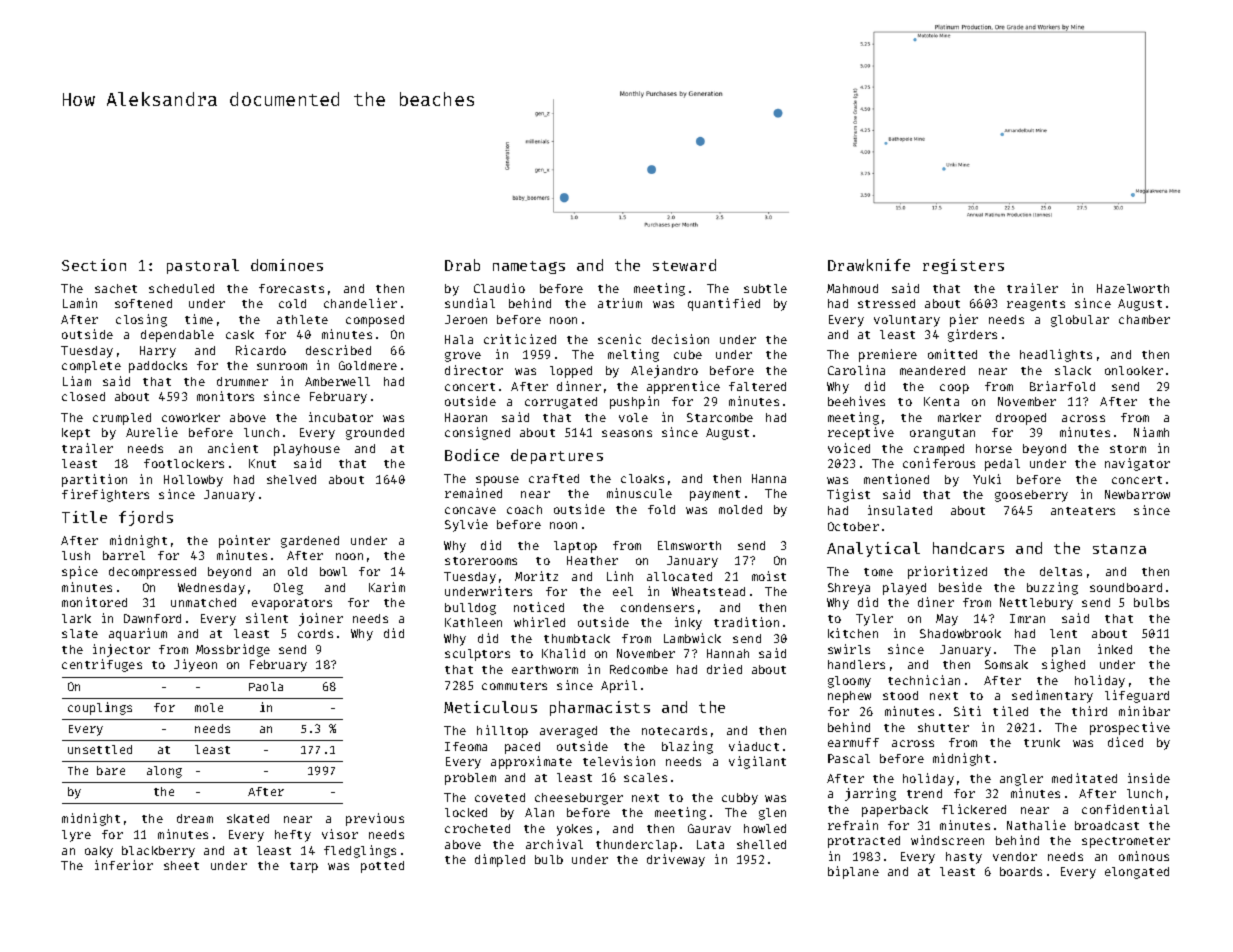 The height and width of the page is (952, 1233). I want to click on ancient, so click(233, 448).
